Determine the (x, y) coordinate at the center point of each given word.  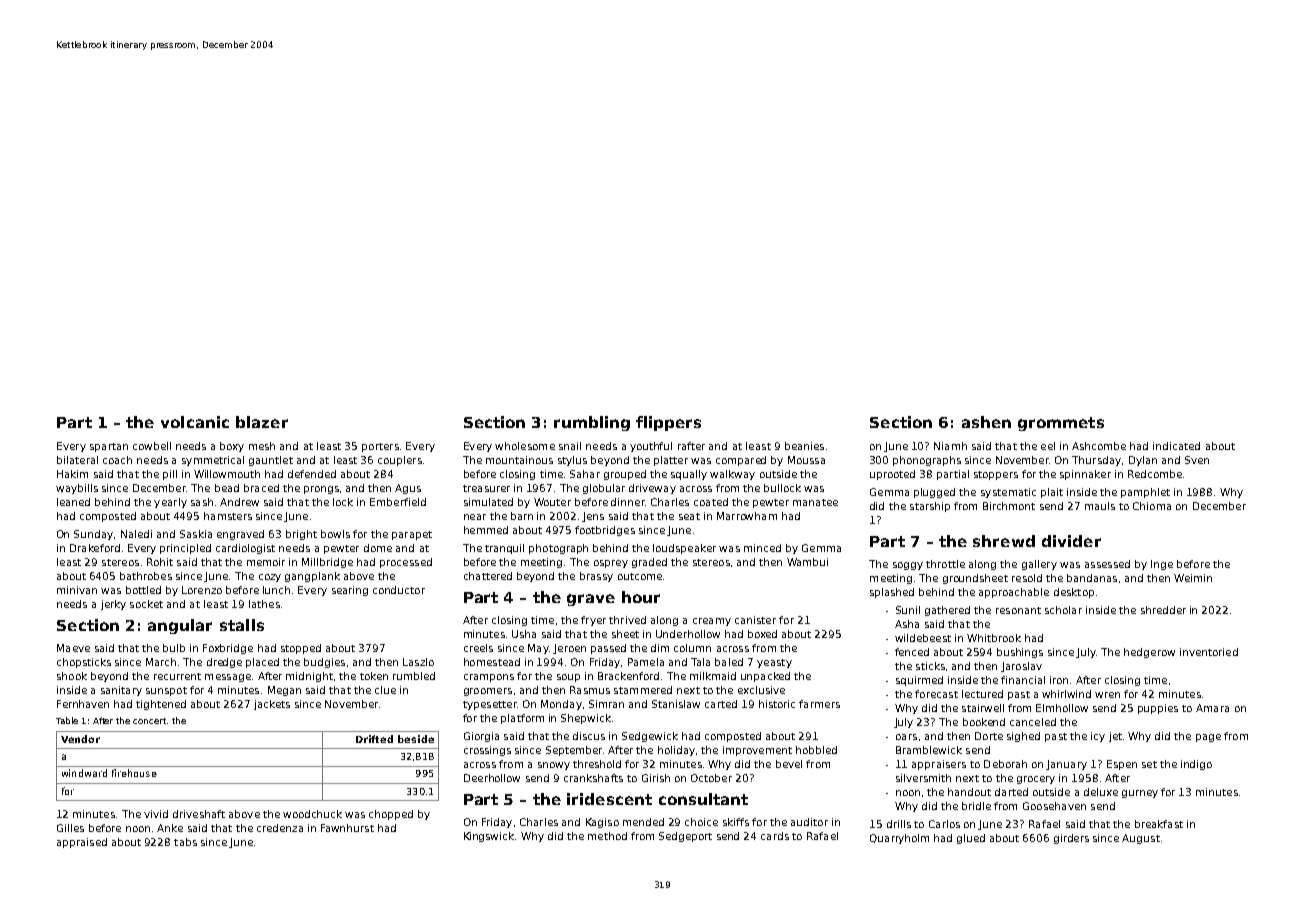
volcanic (195, 422)
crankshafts (593, 778)
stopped (301, 649)
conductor (399, 590)
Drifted (374, 739)
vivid (156, 814)
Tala (700, 662)
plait (1052, 493)
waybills (77, 489)
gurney (1140, 794)
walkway (732, 475)
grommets (1061, 424)
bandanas (1092, 578)
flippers (668, 423)
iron (1059, 680)
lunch (276, 590)
